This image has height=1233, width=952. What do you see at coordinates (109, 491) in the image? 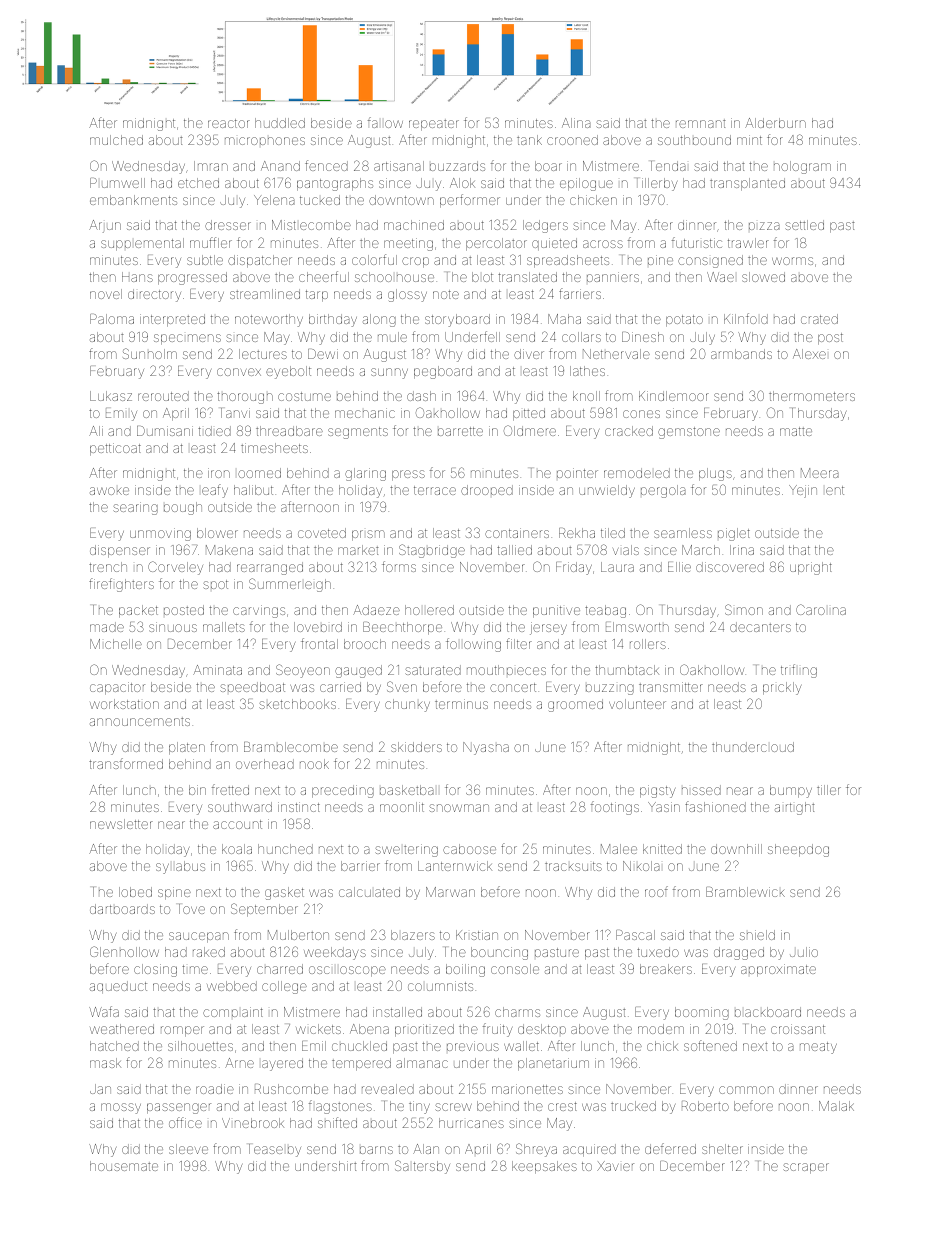
I see `awoke` at bounding box center [109, 491].
